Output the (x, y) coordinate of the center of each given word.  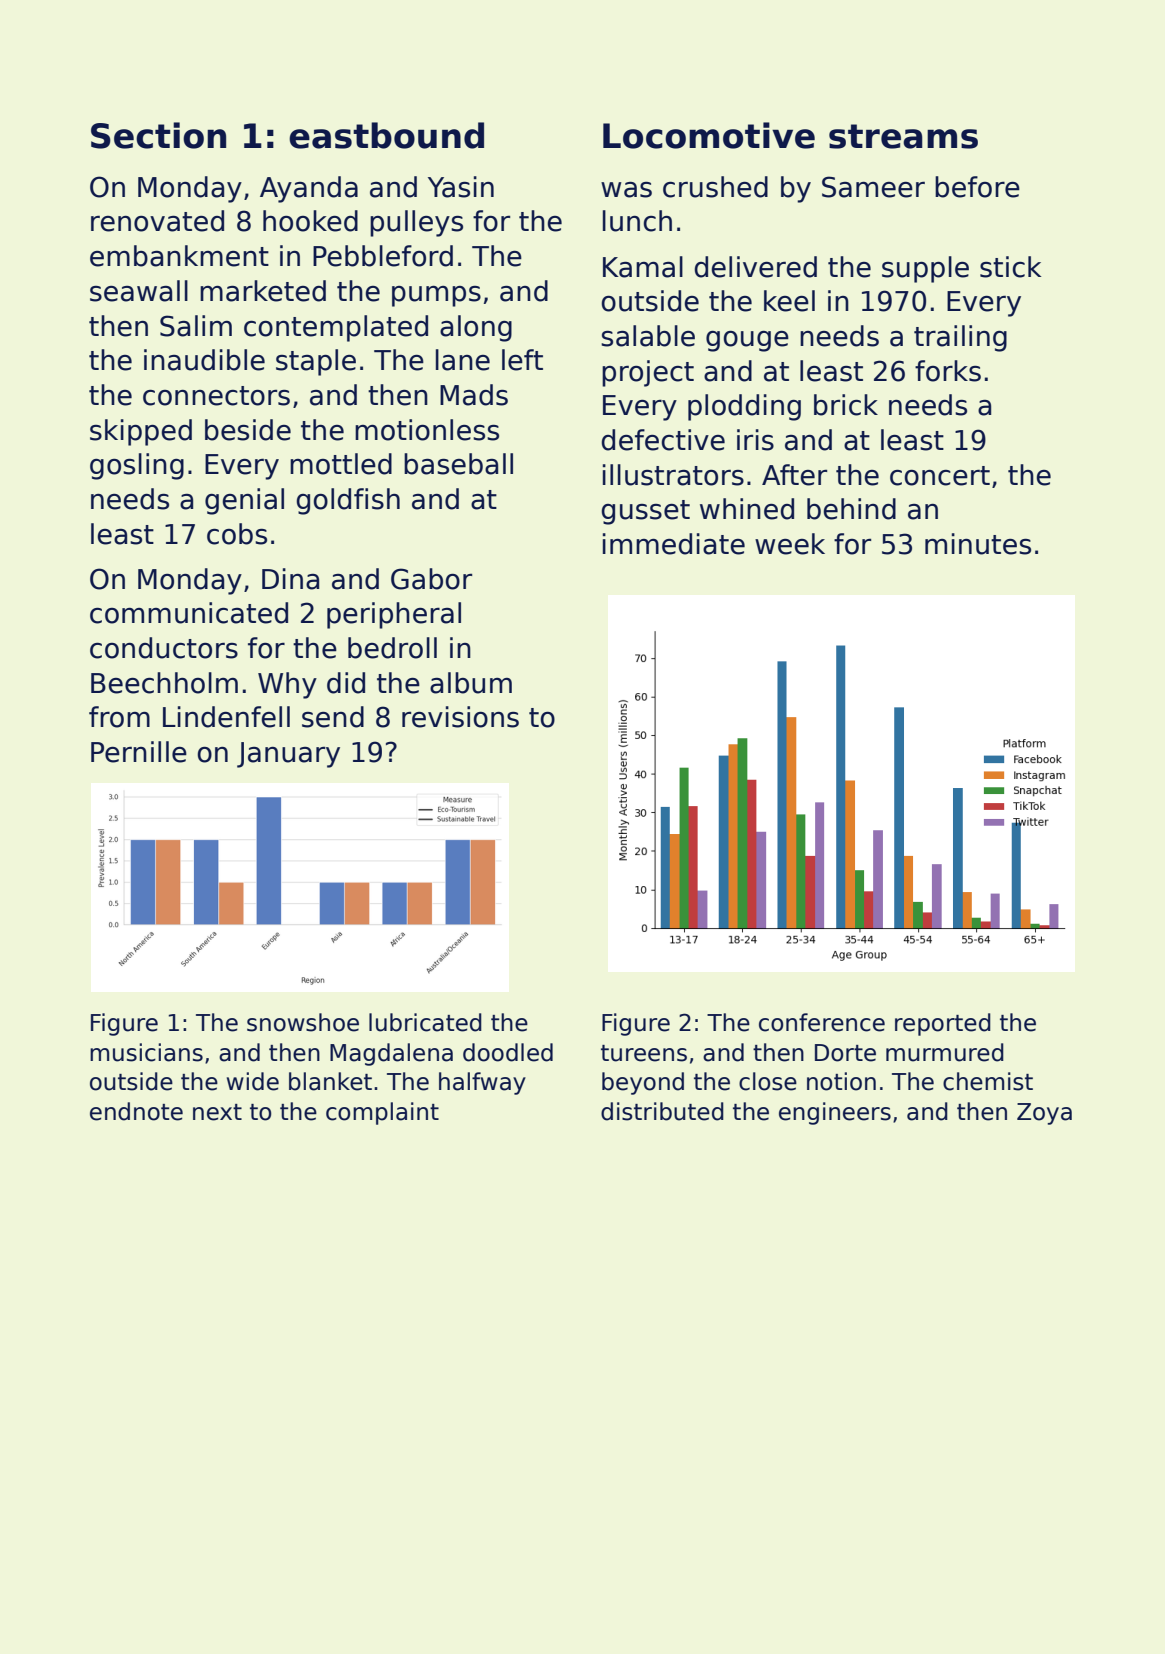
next (217, 1112)
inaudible (204, 360)
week (790, 544)
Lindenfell (226, 717)
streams (903, 136)
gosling (137, 466)
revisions (460, 717)
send (333, 717)
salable (648, 336)
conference (822, 1022)
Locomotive (709, 135)
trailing (960, 338)
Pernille (139, 752)
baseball (458, 464)
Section (158, 135)
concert (940, 476)
